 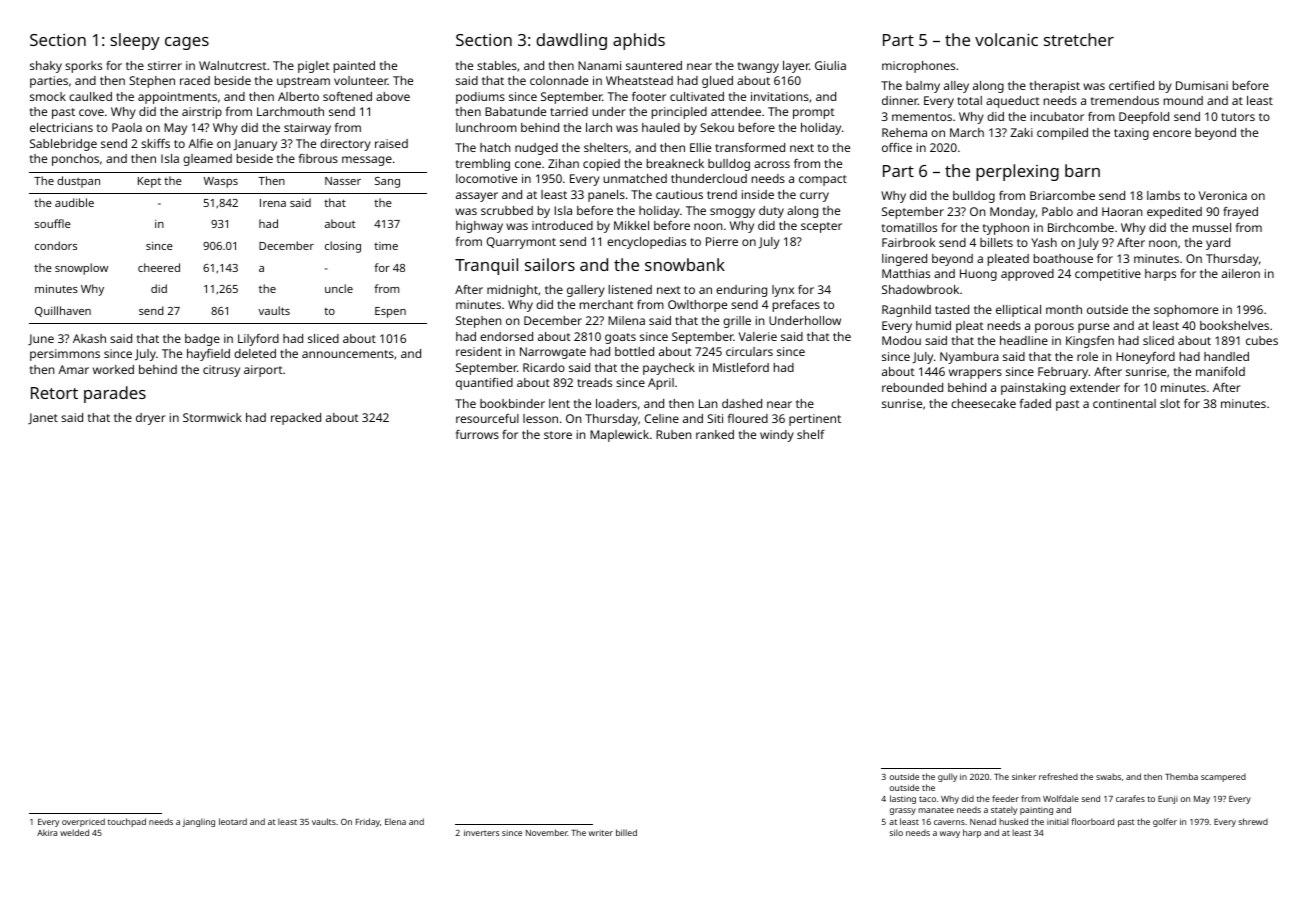 I want to click on approved, so click(x=1027, y=275).
